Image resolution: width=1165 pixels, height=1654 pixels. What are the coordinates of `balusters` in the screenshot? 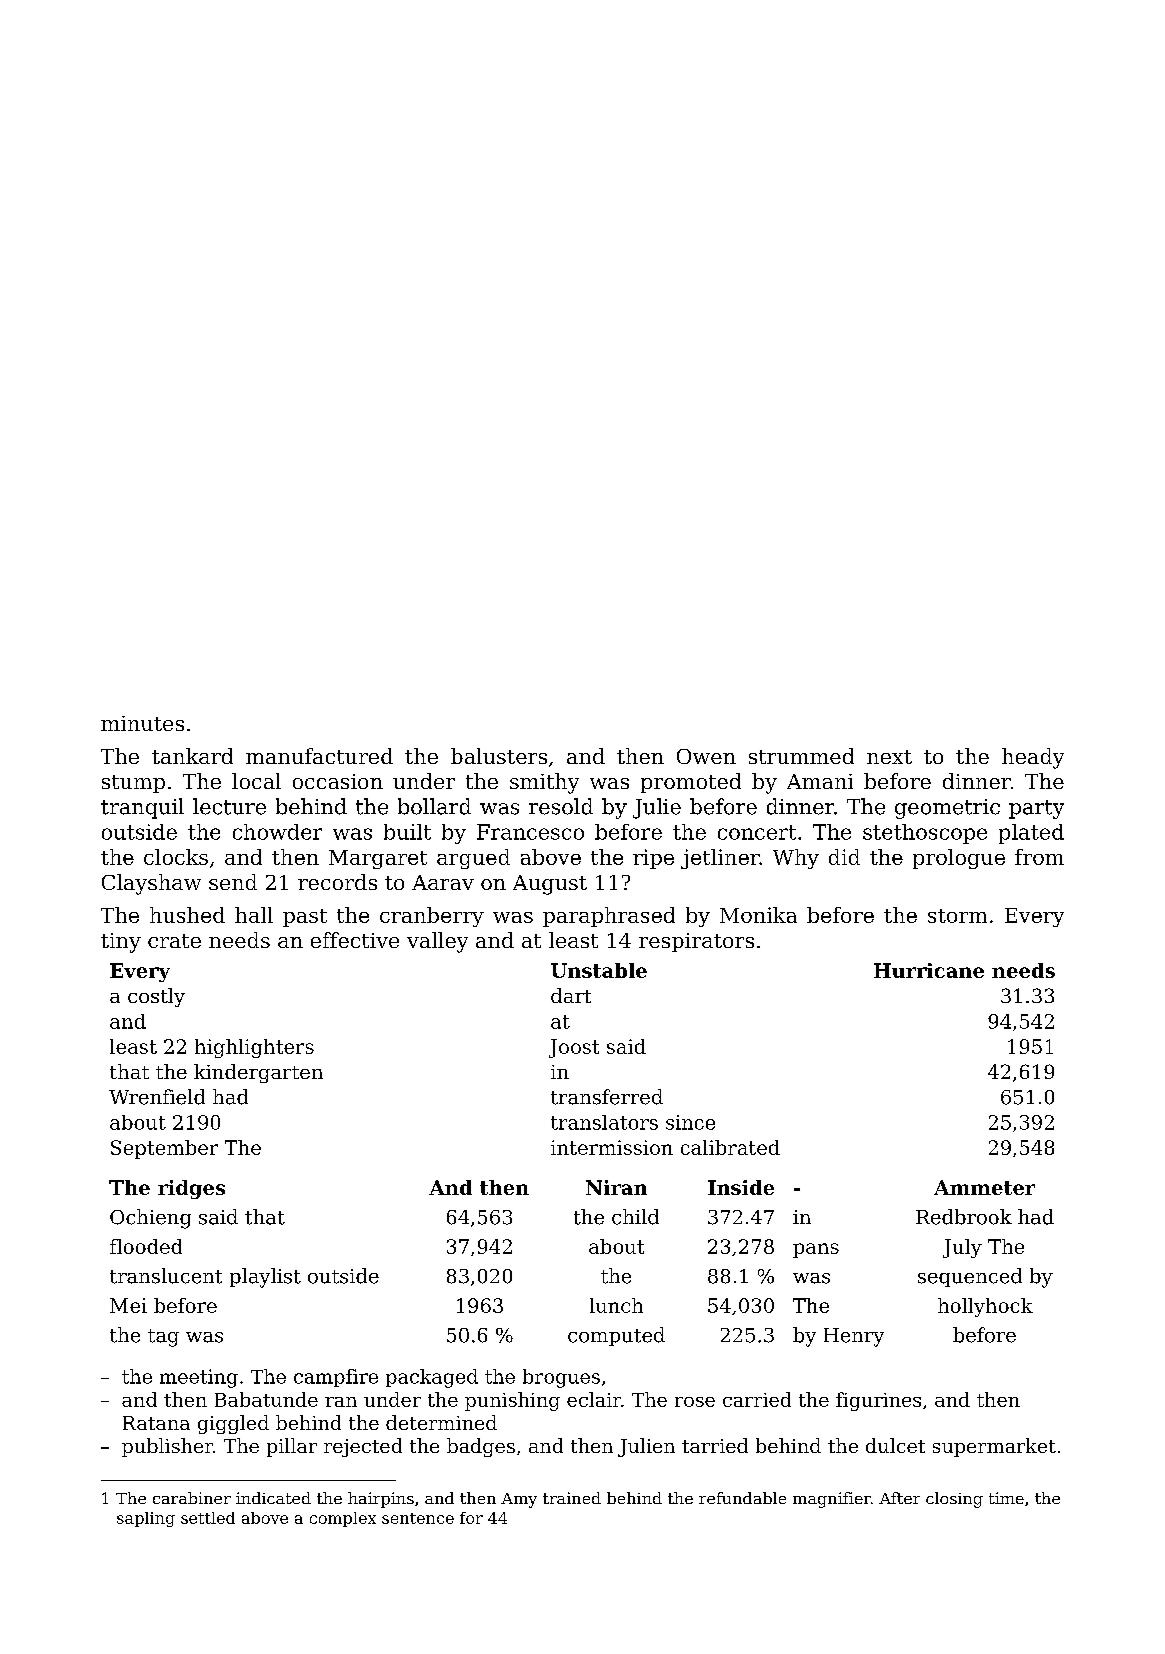 It's located at (499, 756).
